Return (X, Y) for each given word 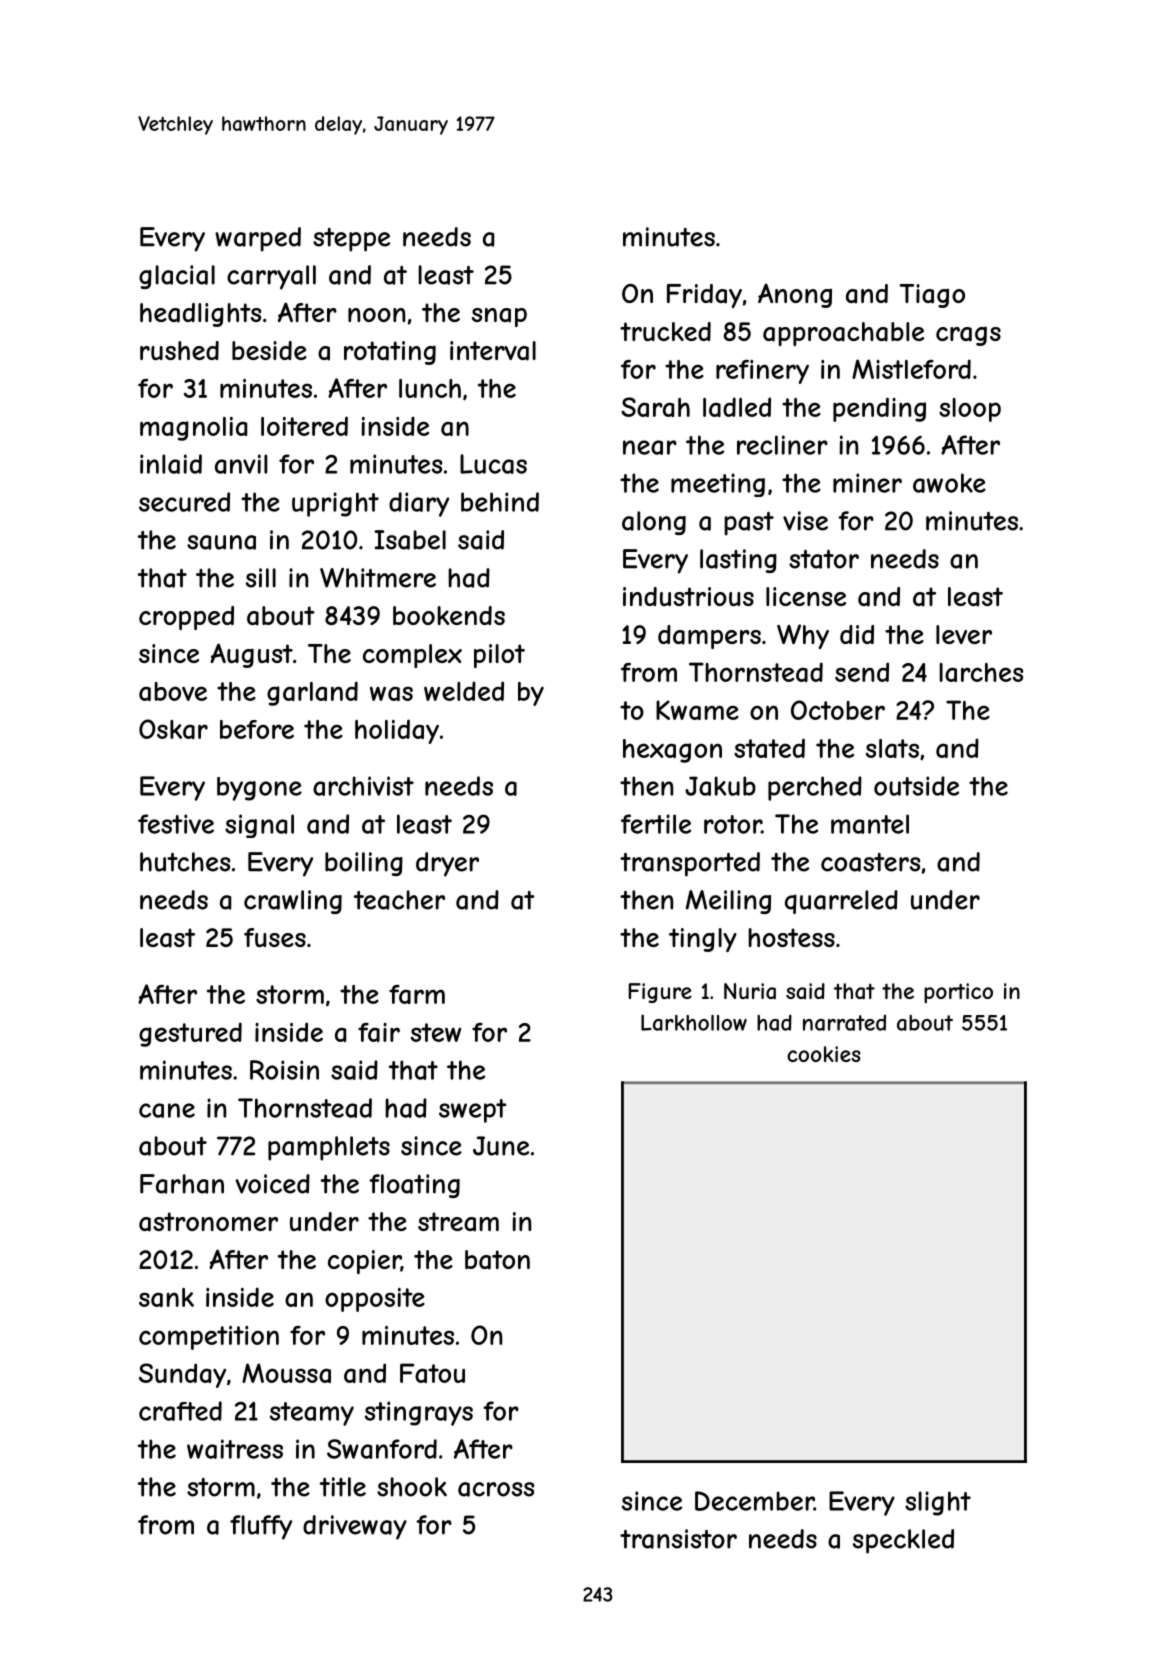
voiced (272, 1184)
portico (958, 993)
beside (269, 350)
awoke (949, 483)
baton (497, 1260)
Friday (704, 296)
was (391, 693)
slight (938, 1503)
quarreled (841, 902)
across (496, 1489)
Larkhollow (694, 1022)
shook (412, 1487)
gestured (190, 1034)
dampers (709, 637)
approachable (843, 334)
